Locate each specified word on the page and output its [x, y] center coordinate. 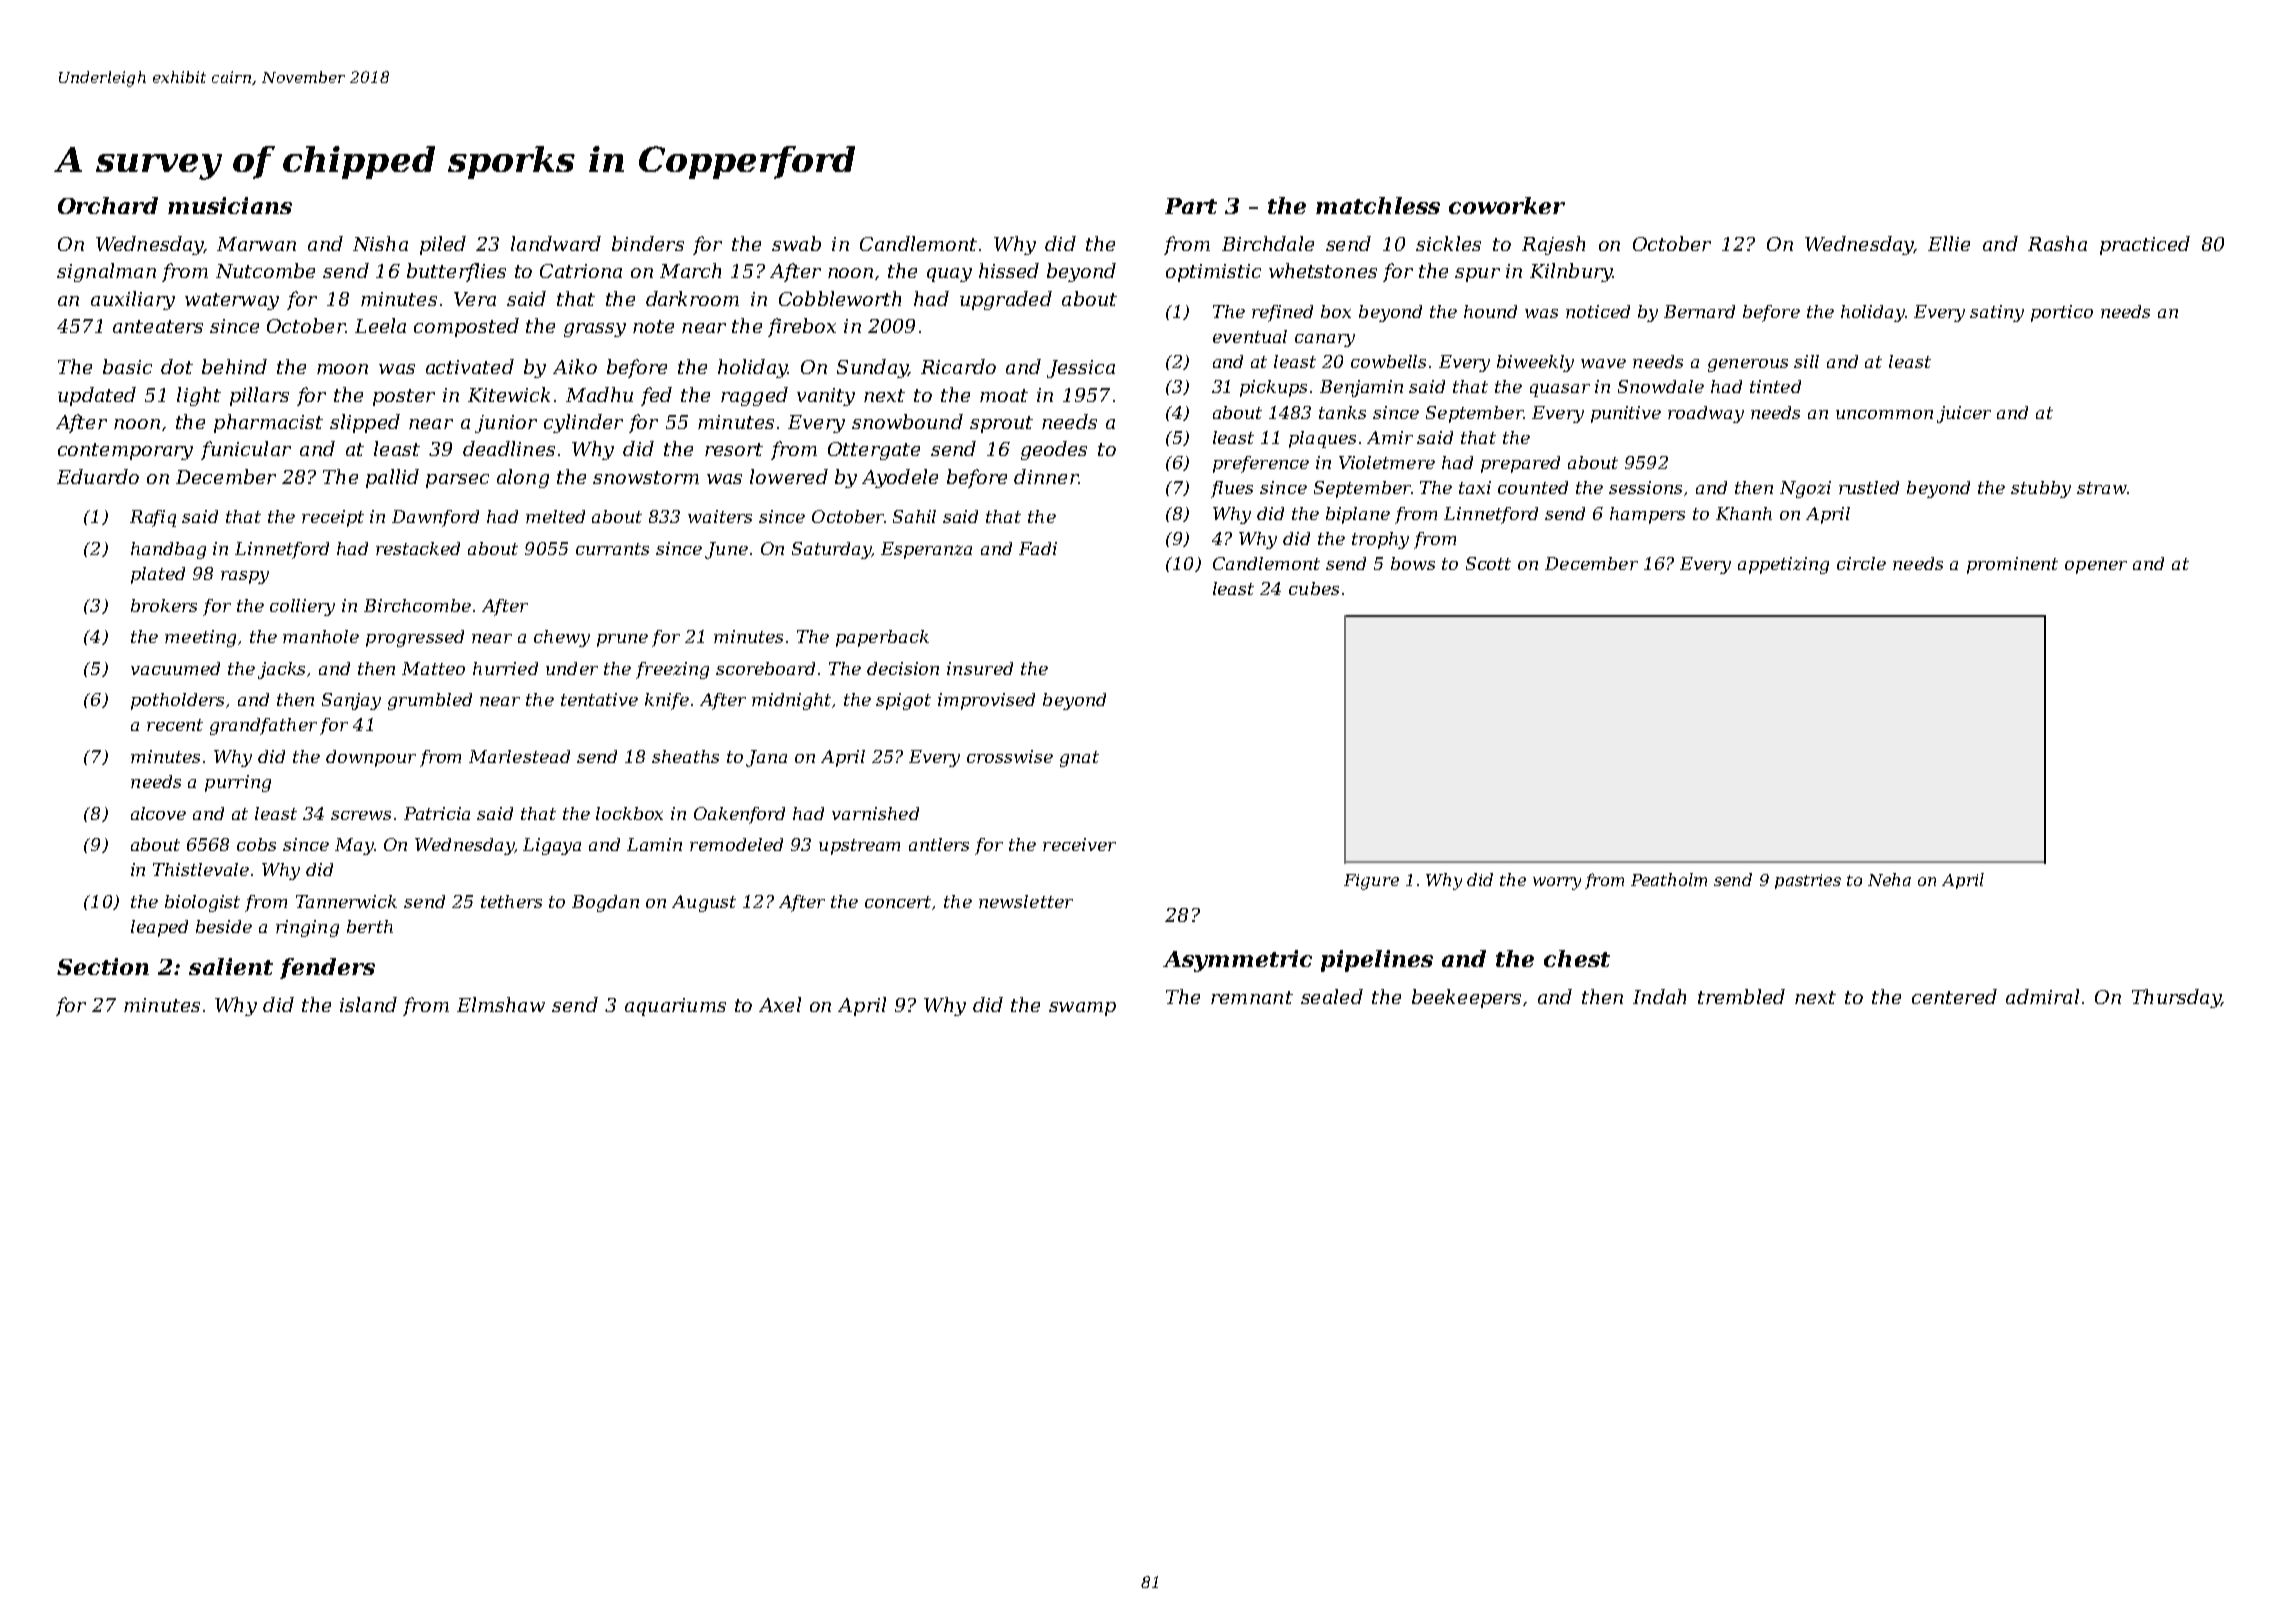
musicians [230, 205]
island [368, 1004]
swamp [1082, 1009]
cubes [1314, 588]
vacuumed [175, 668]
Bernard [1699, 311]
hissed [1009, 270]
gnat [1079, 759]
